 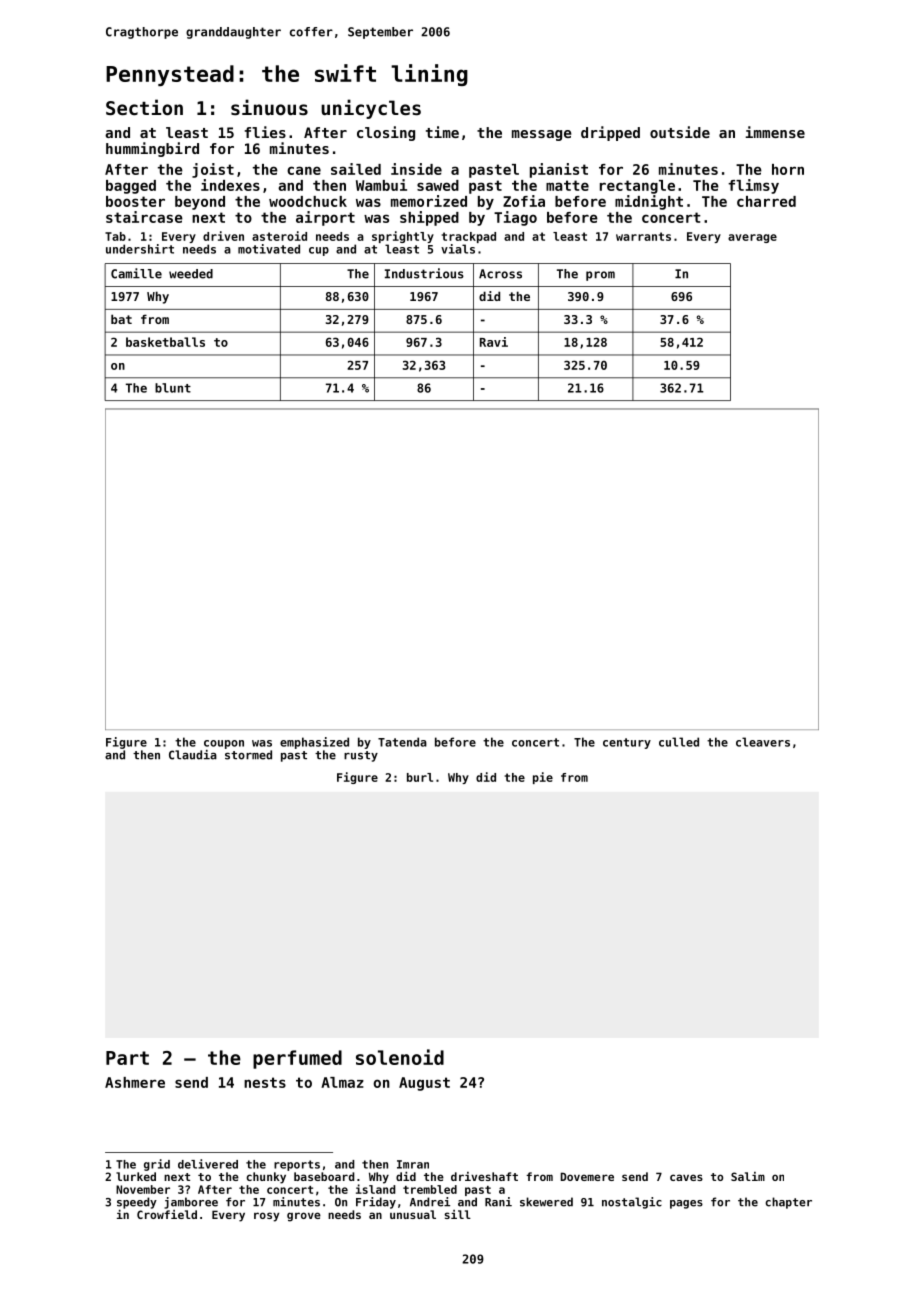 I want to click on burl, so click(x=420, y=777).
